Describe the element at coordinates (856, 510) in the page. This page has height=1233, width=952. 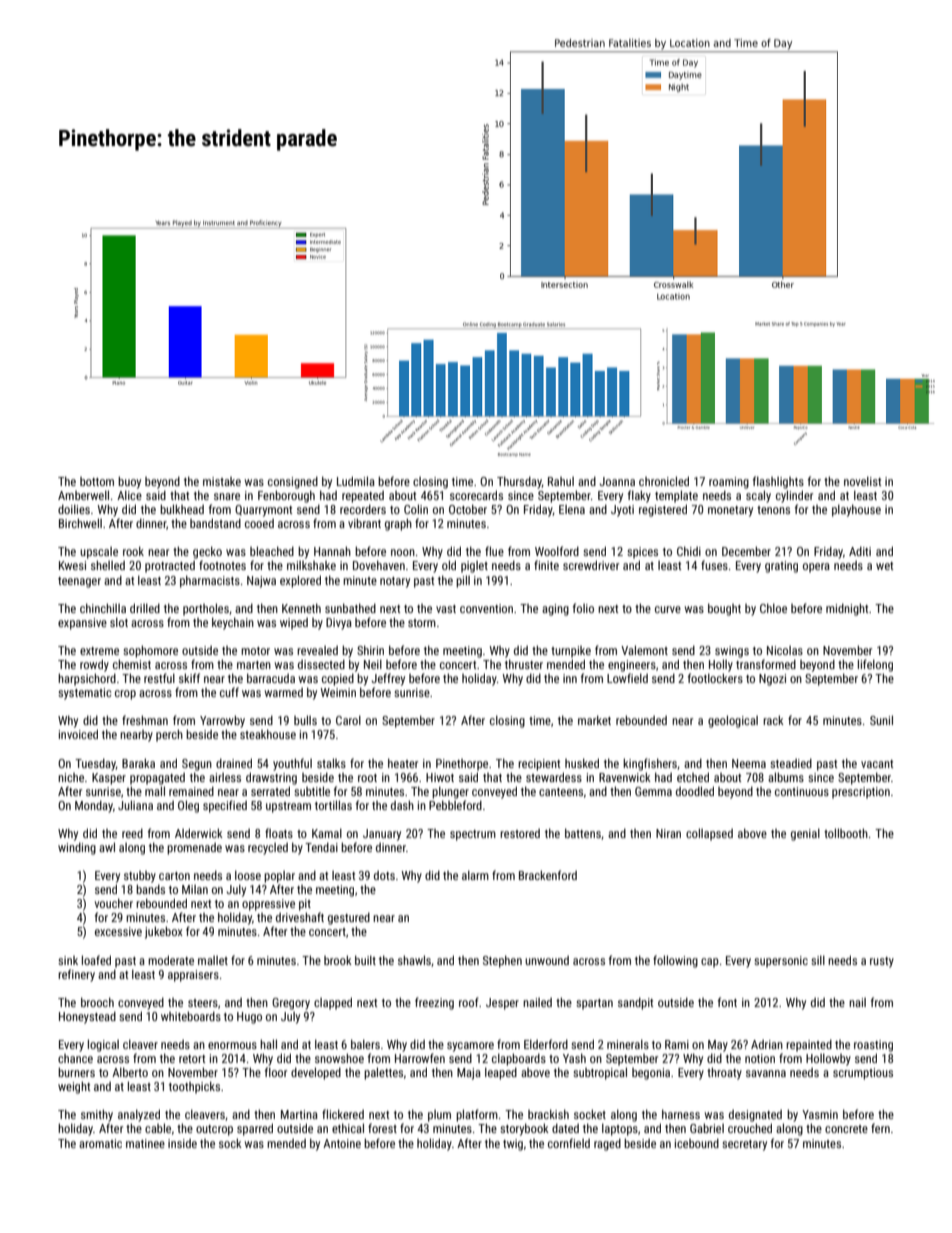
I see `playhouse` at that location.
